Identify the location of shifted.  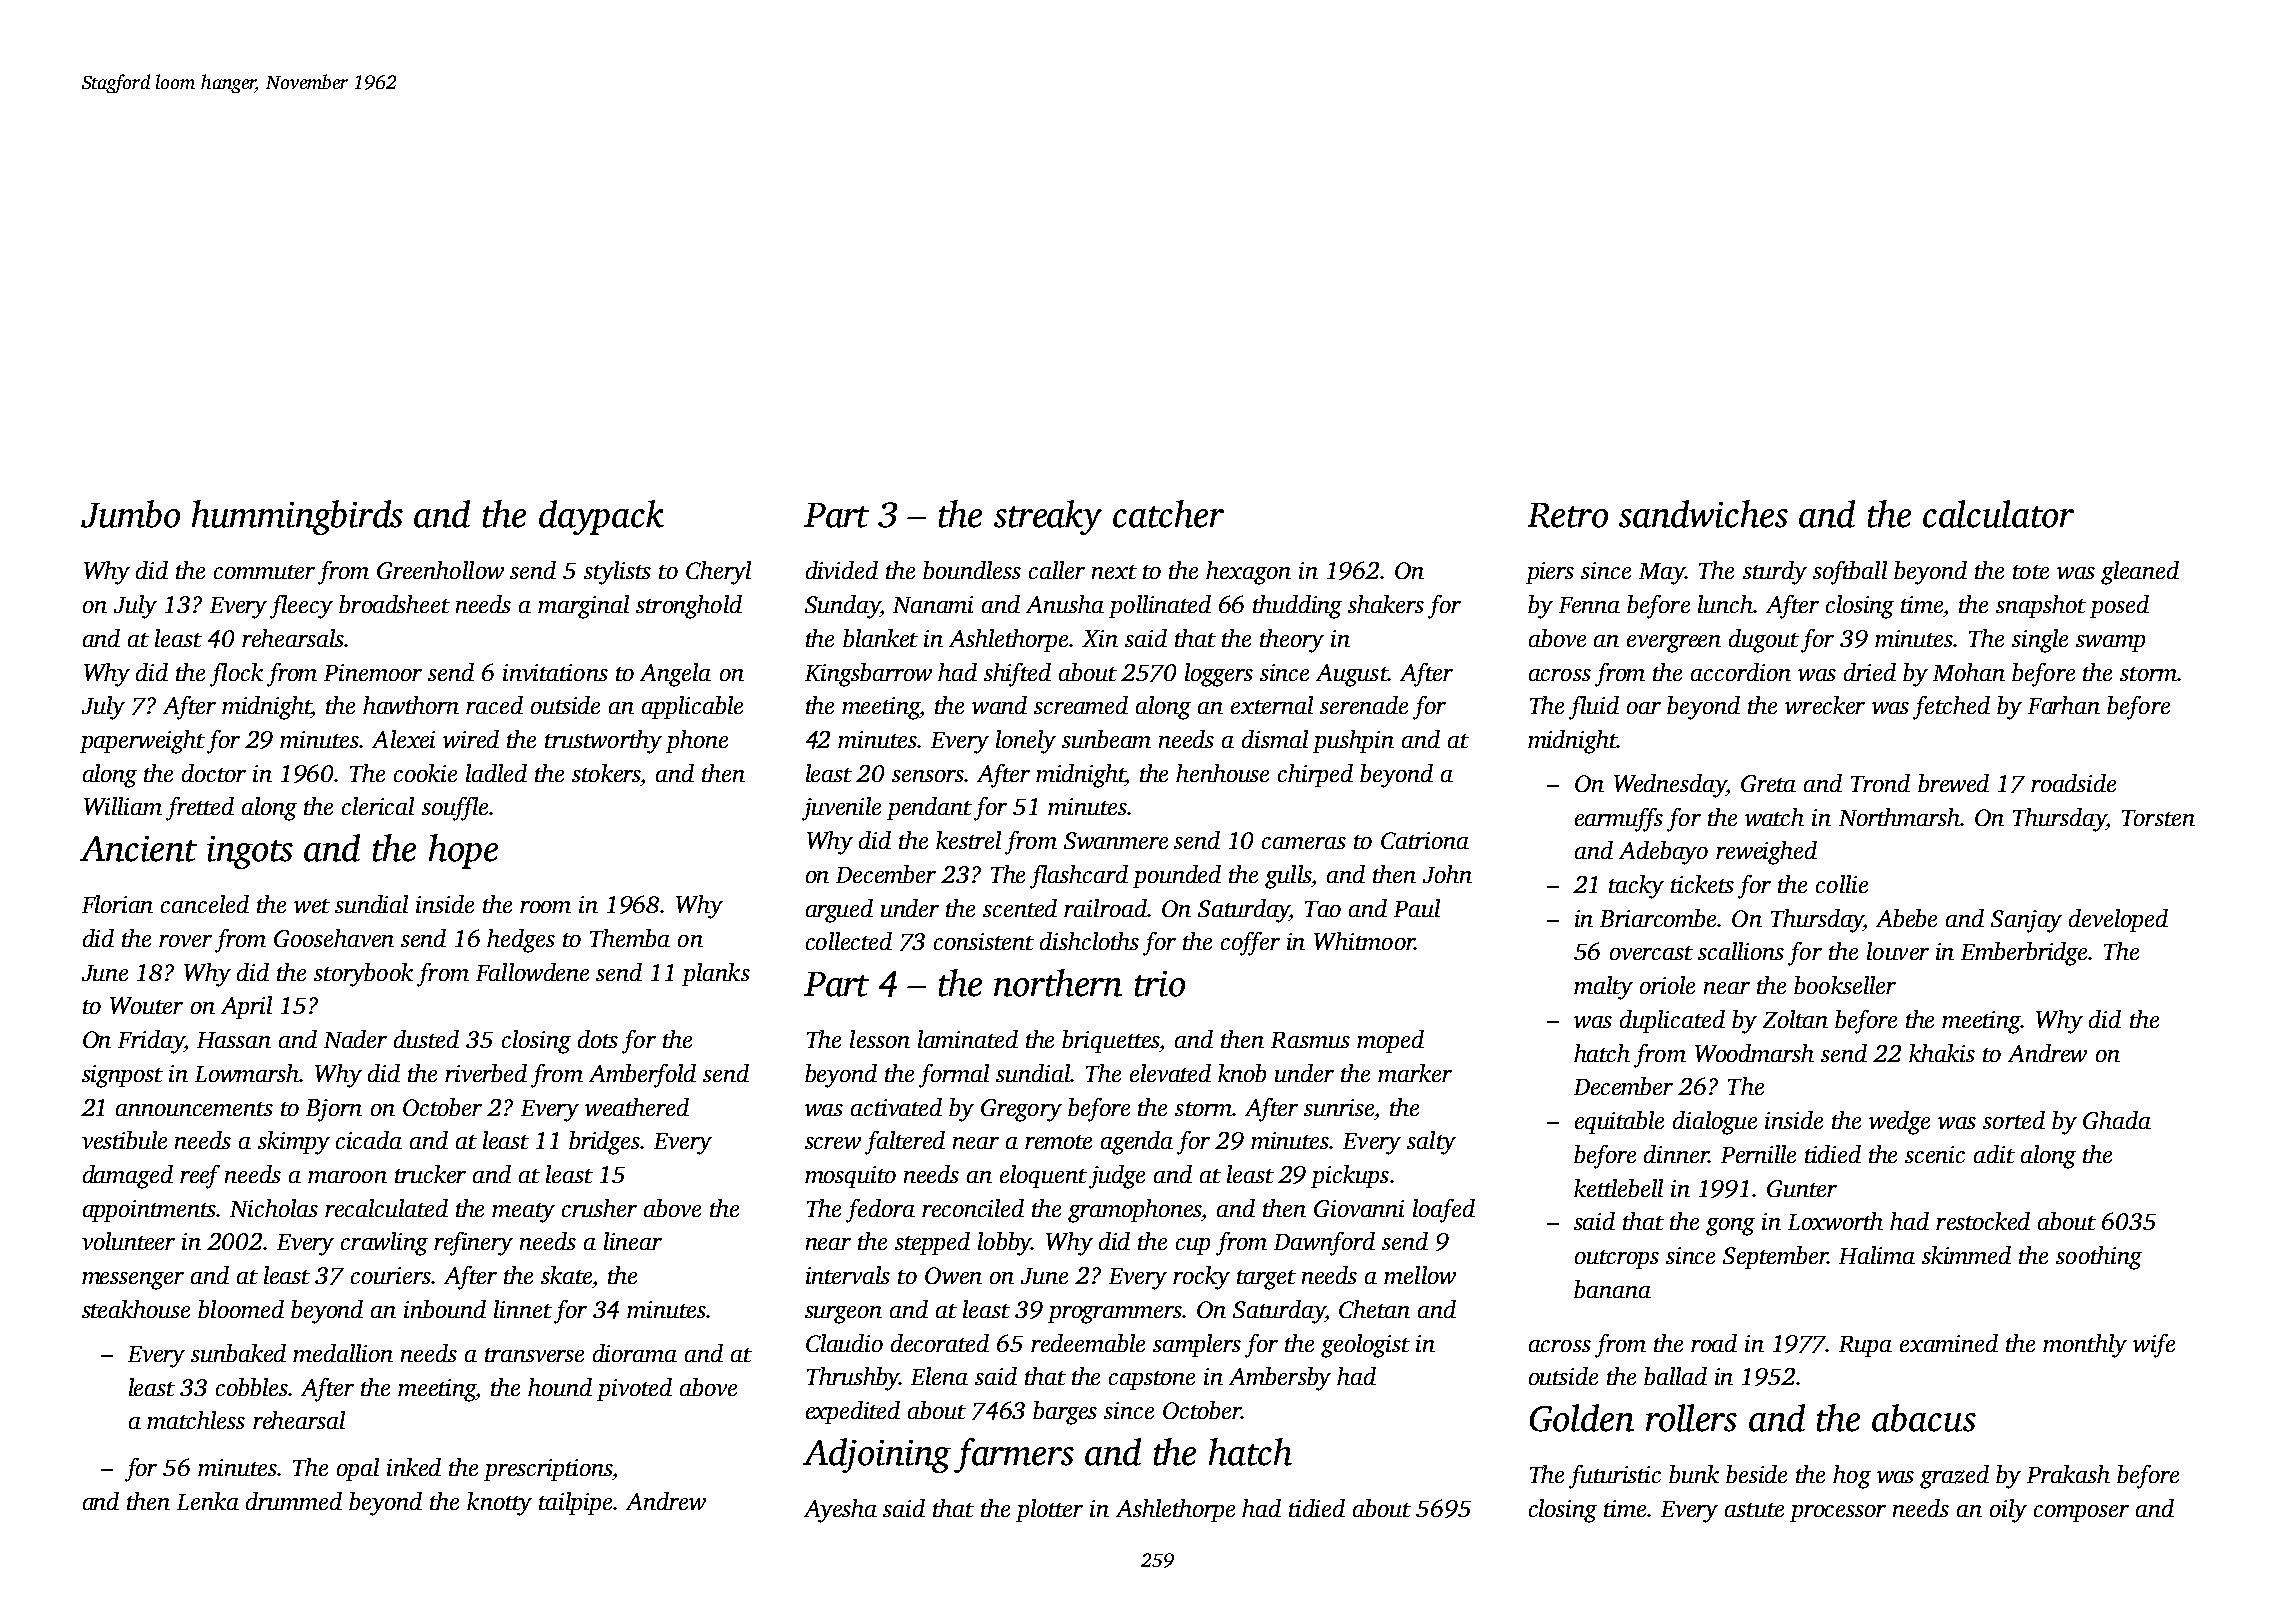
(1017, 675).
